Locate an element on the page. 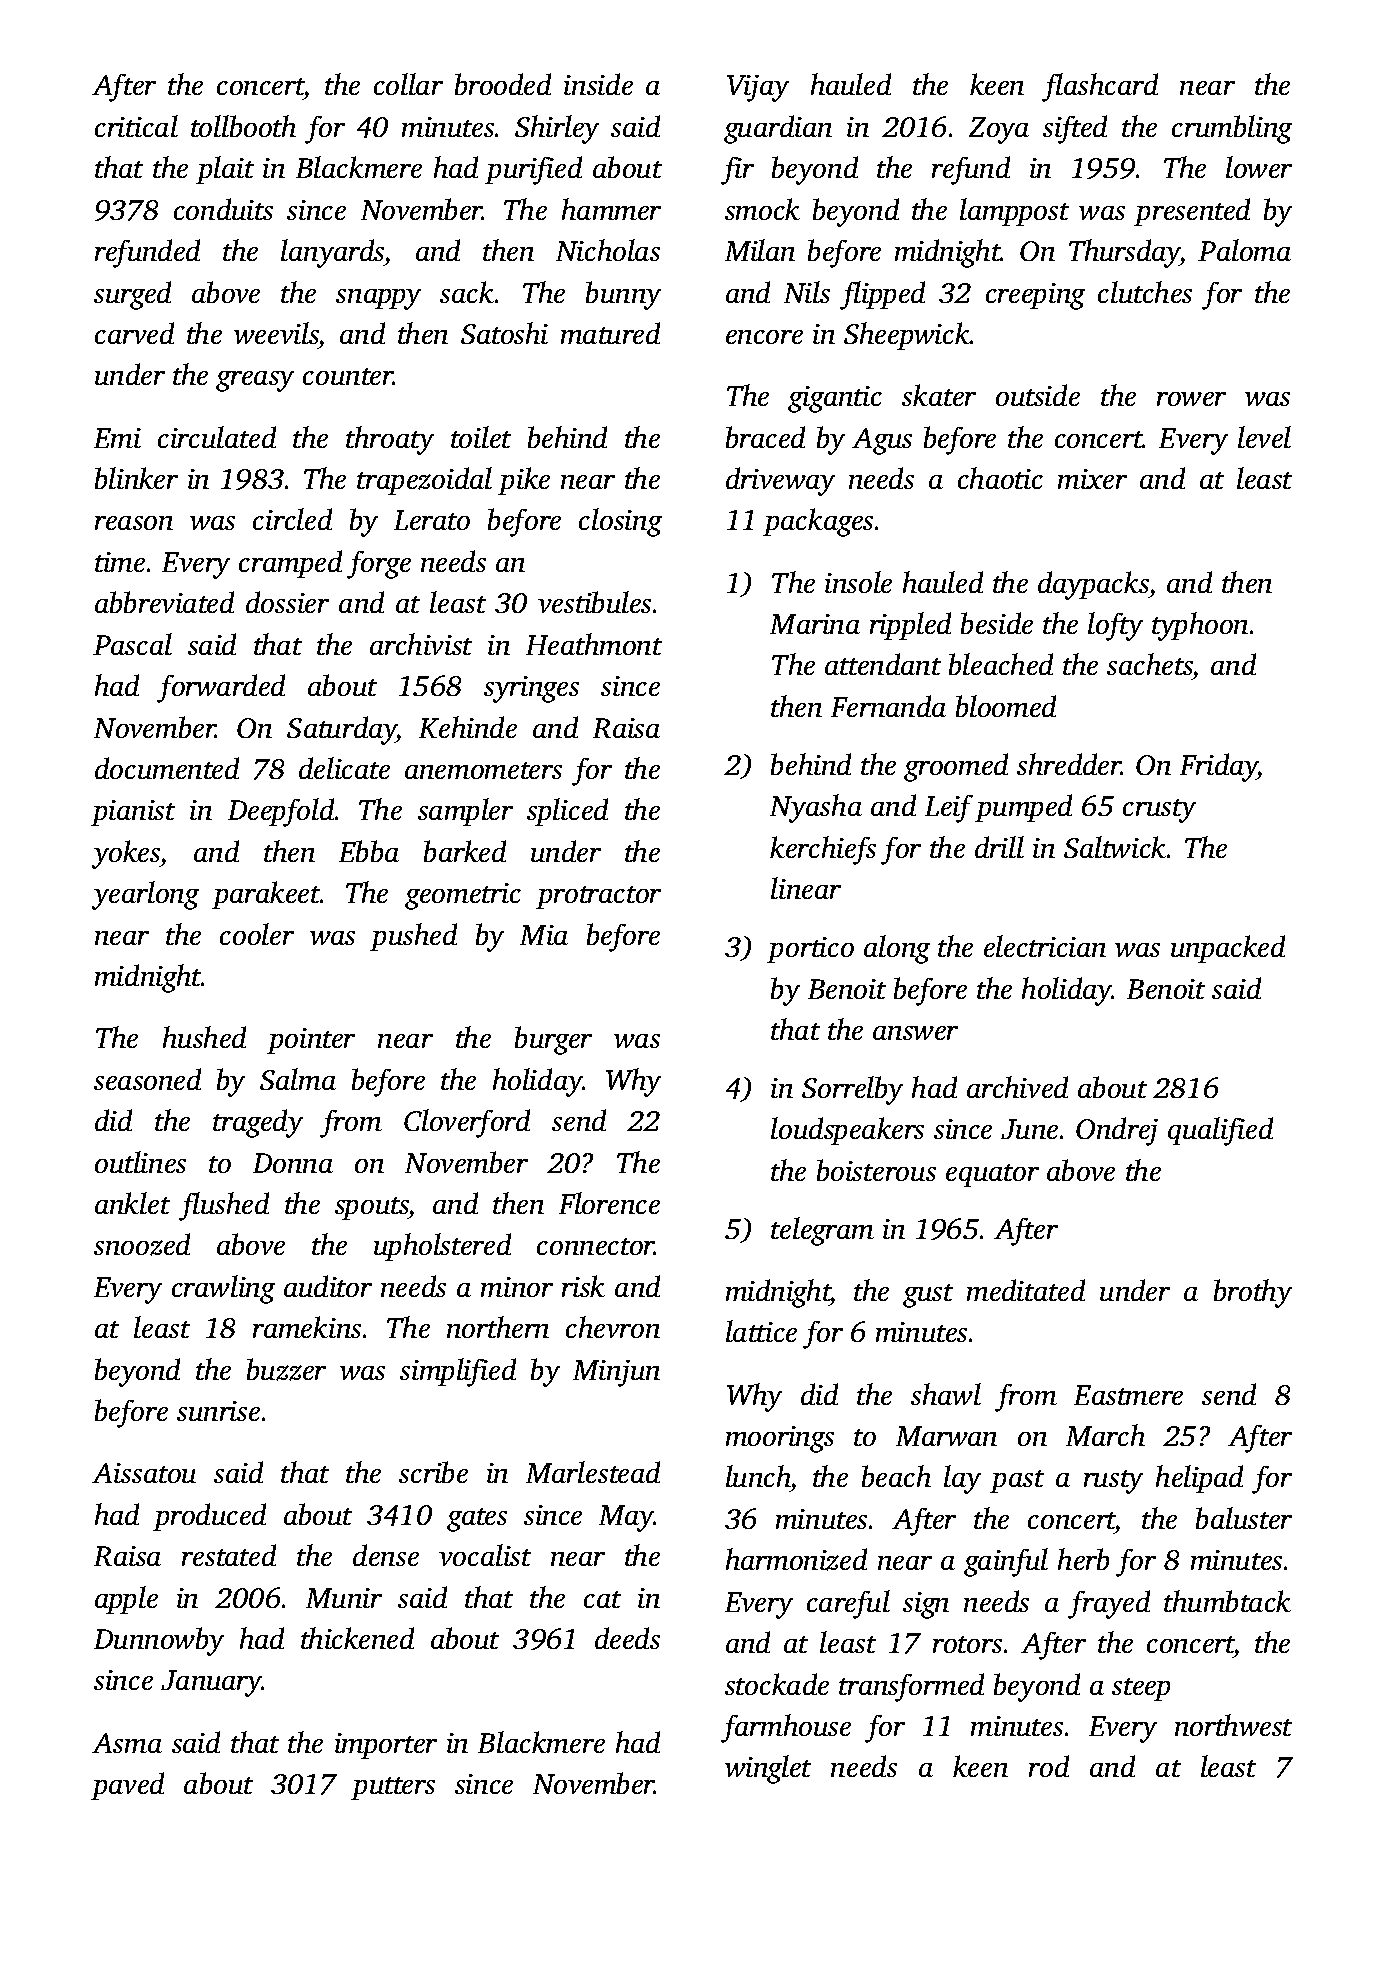  ramekins is located at coordinates (307, 1327).
